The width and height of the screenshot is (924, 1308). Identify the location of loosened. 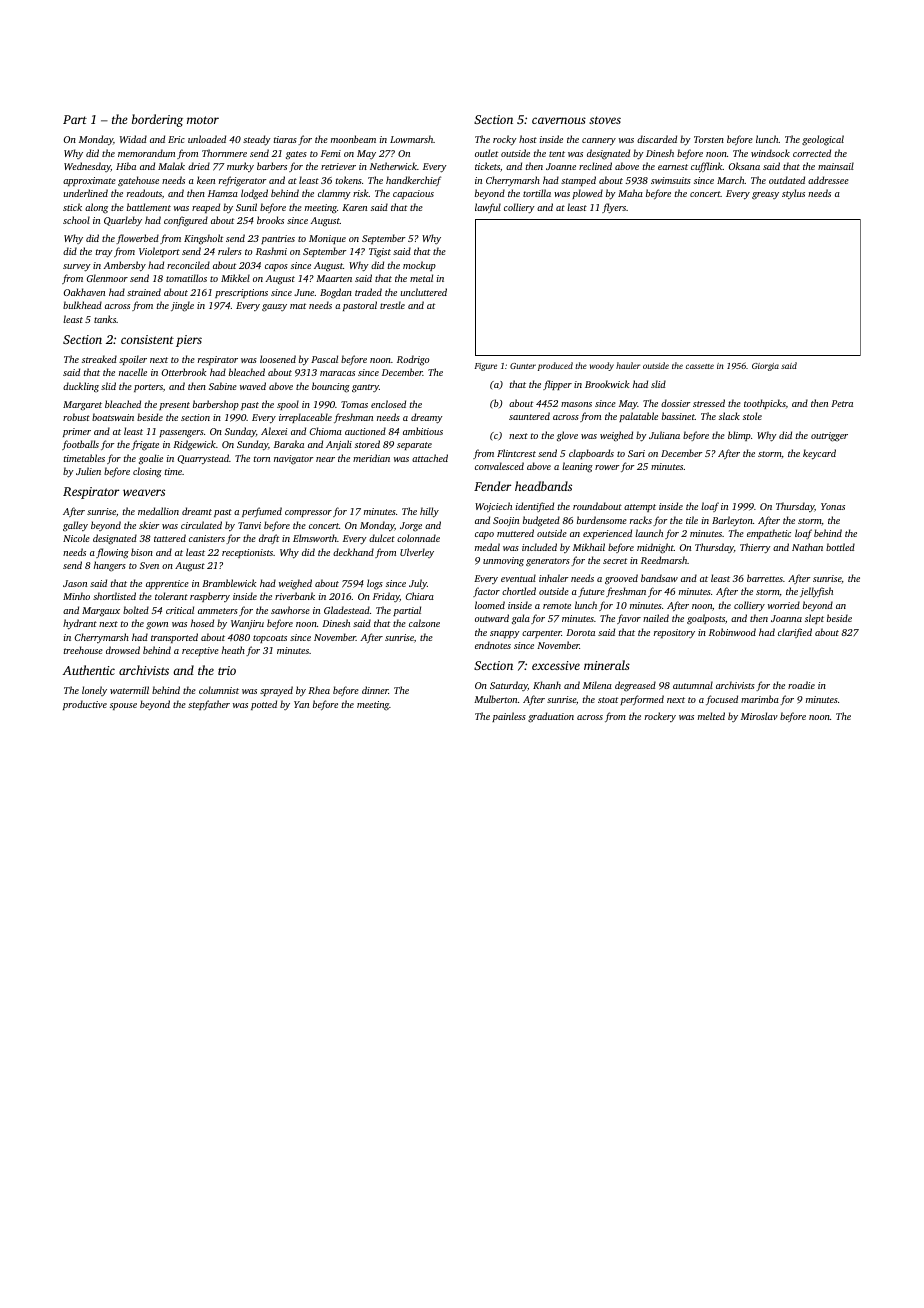
(278, 359).
